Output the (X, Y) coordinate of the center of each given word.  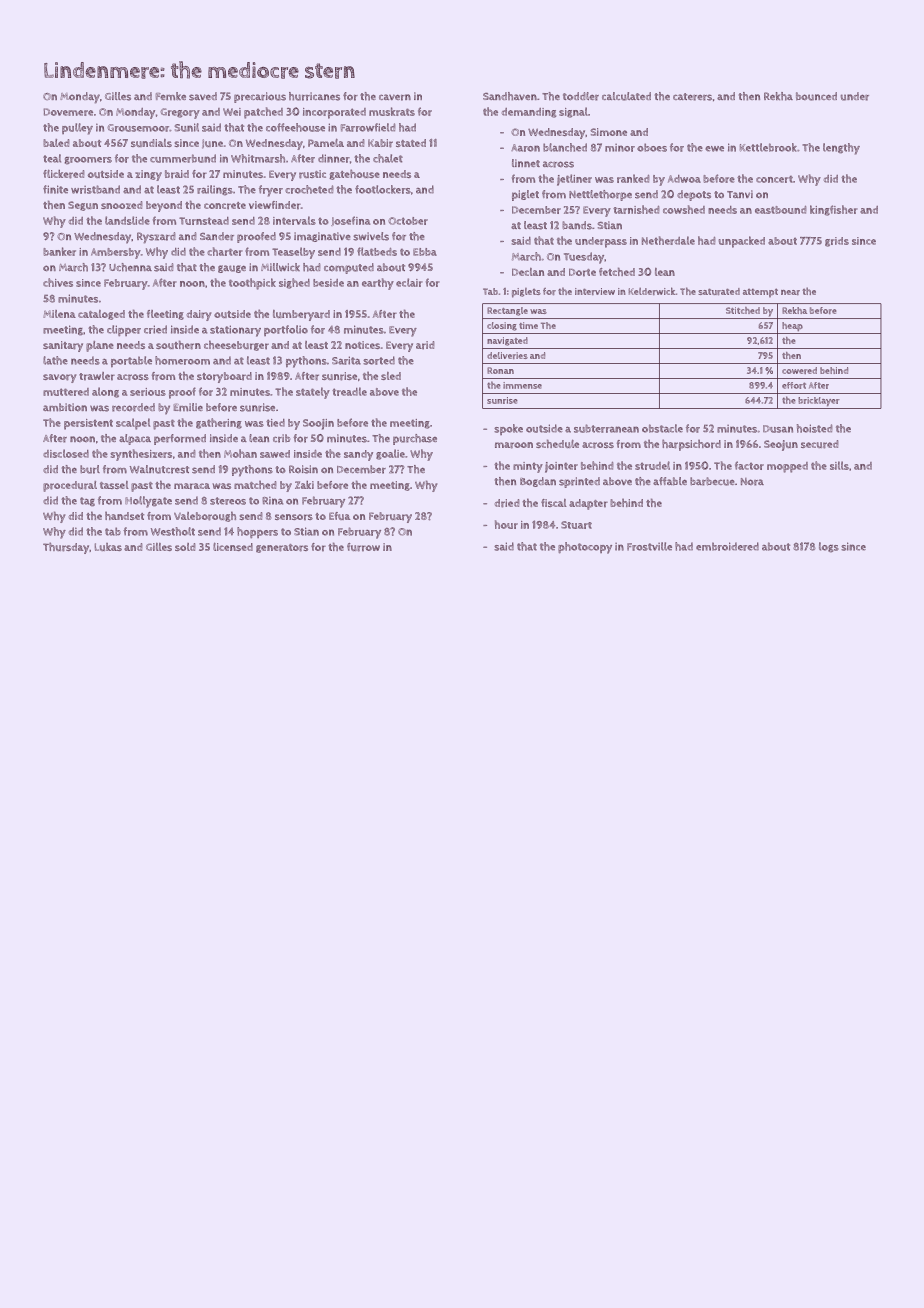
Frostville (649, 546)
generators (282, 548)
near (790, 292)
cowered (799, 370)
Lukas (108, 547)
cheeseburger (236, 345)
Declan (528, 272)
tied (275, 423)
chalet (388, 158)
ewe (714, 149)
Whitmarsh (258, 158)
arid (425, 345)
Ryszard (156, 238)
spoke (508, 429)
